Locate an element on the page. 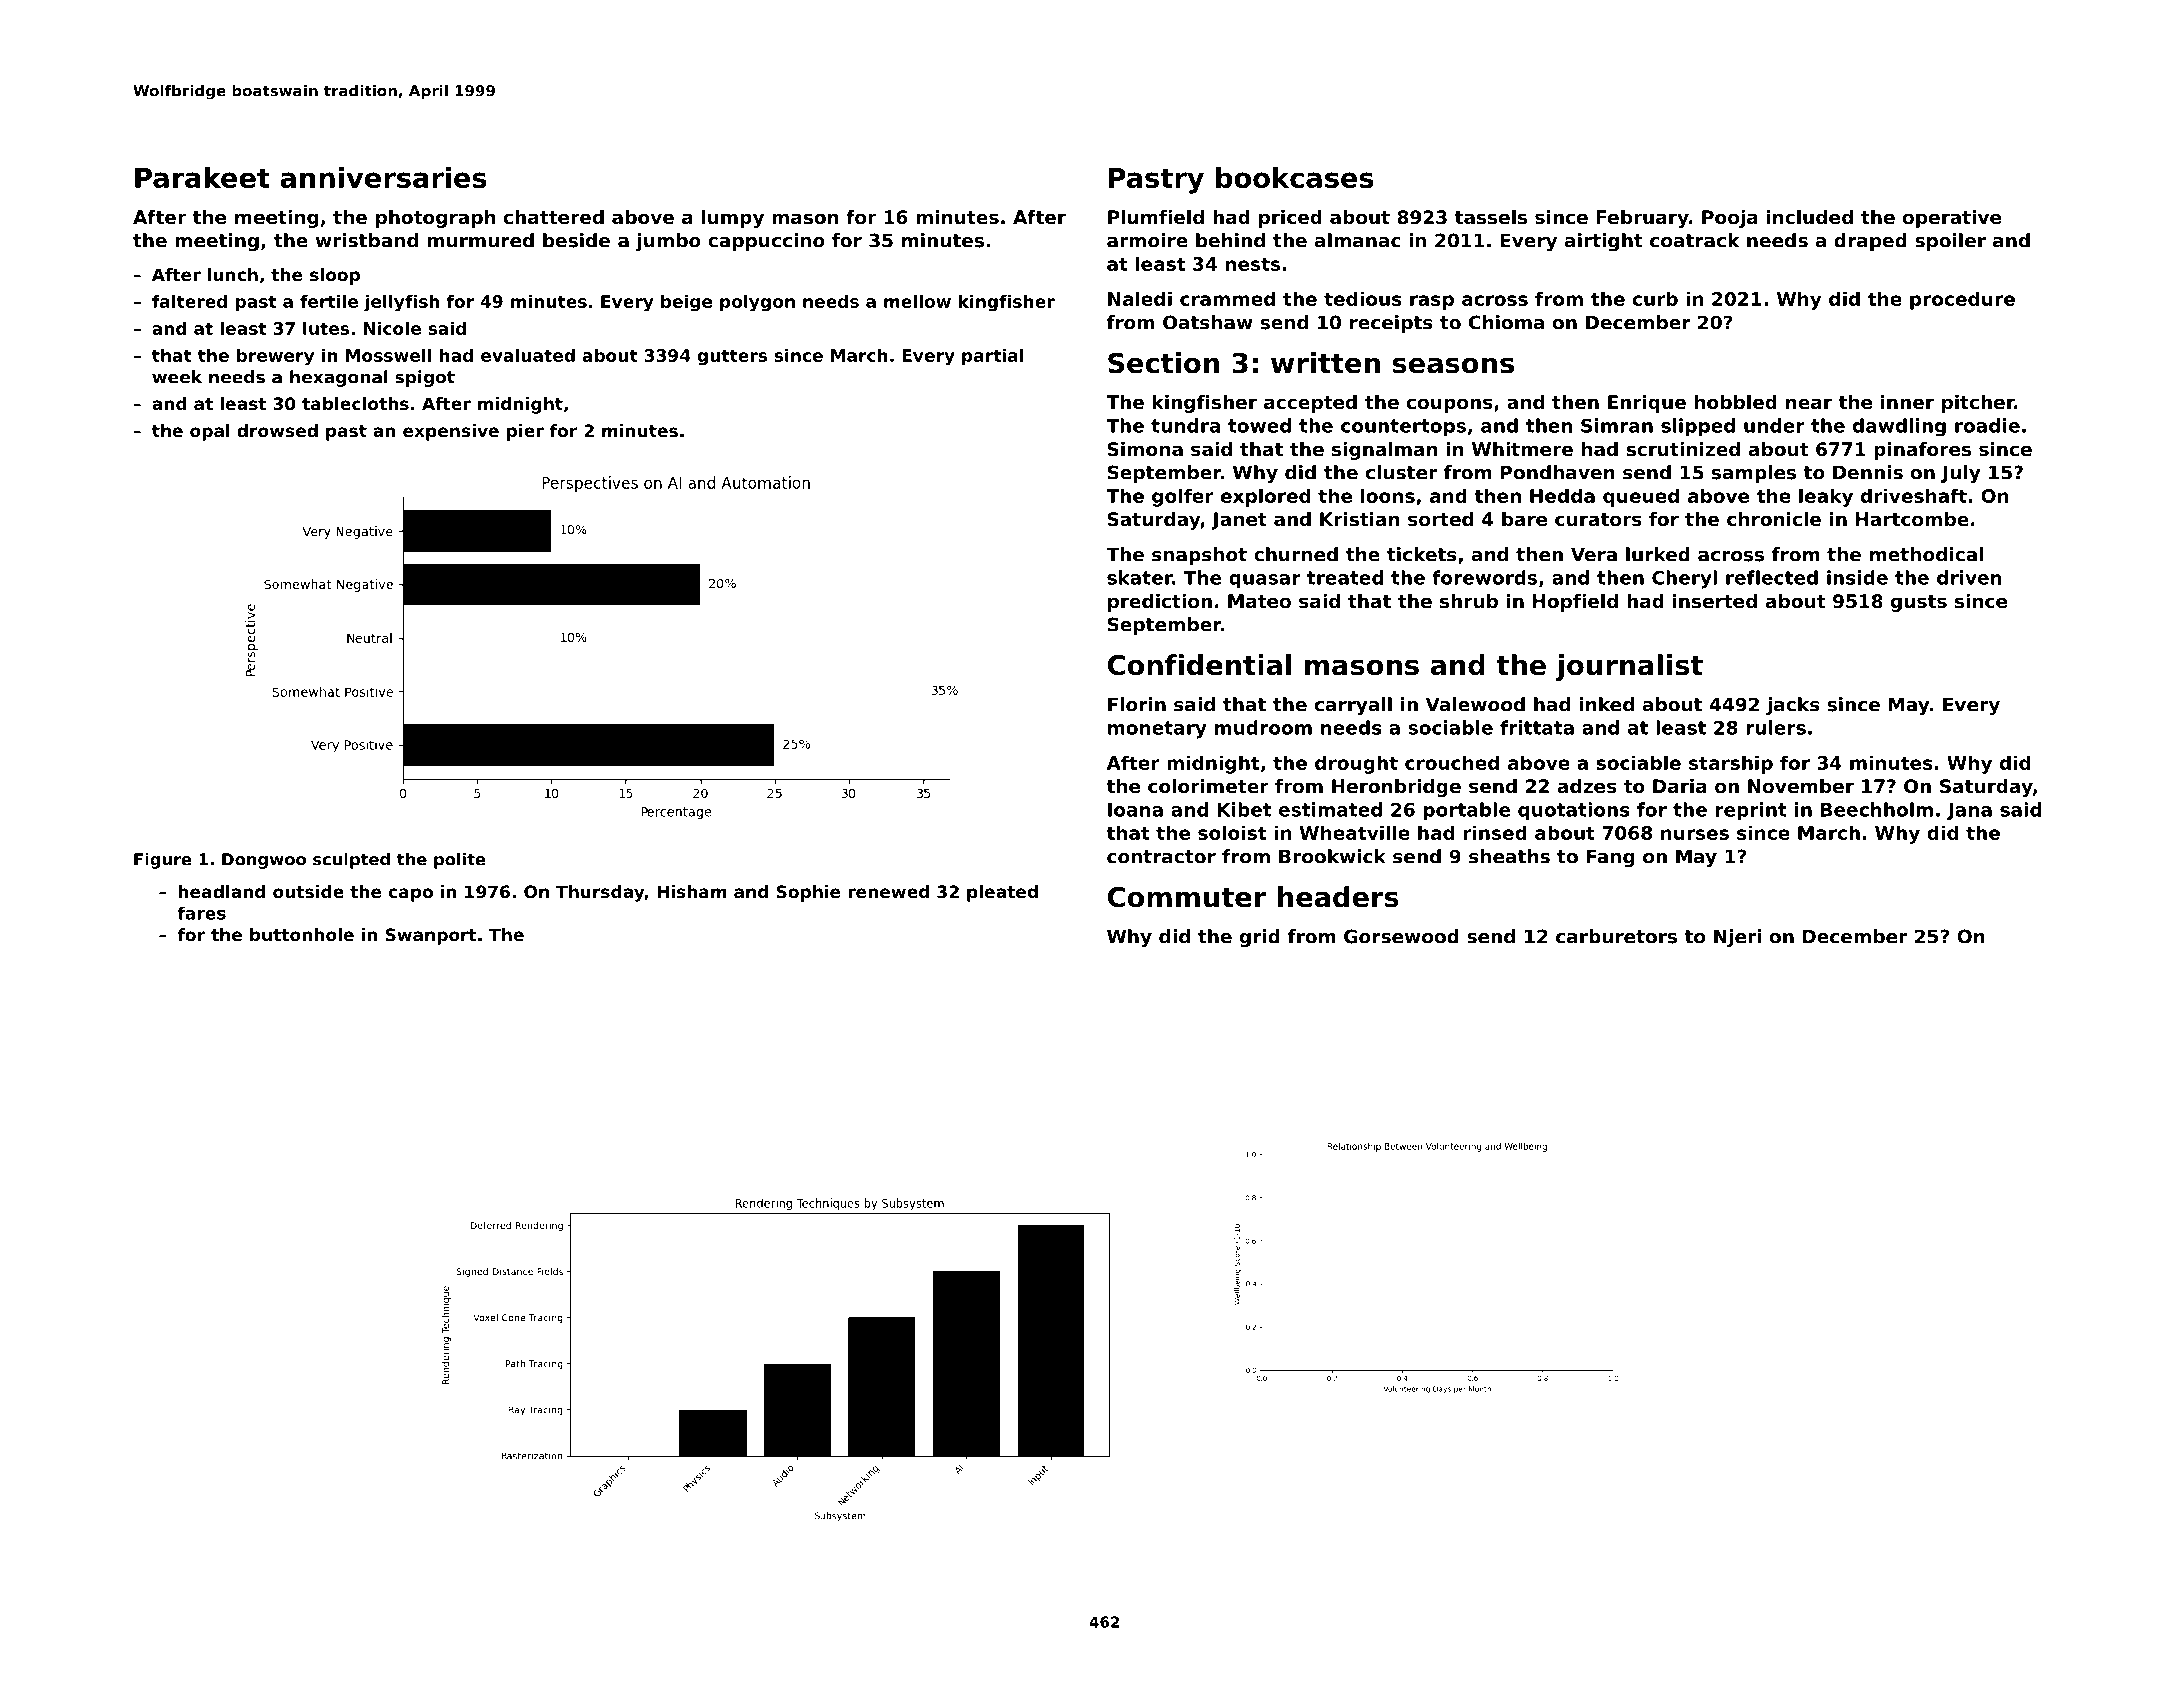 This page has height=1683, width=2178. grid is located at coordinates (1260, 938).
